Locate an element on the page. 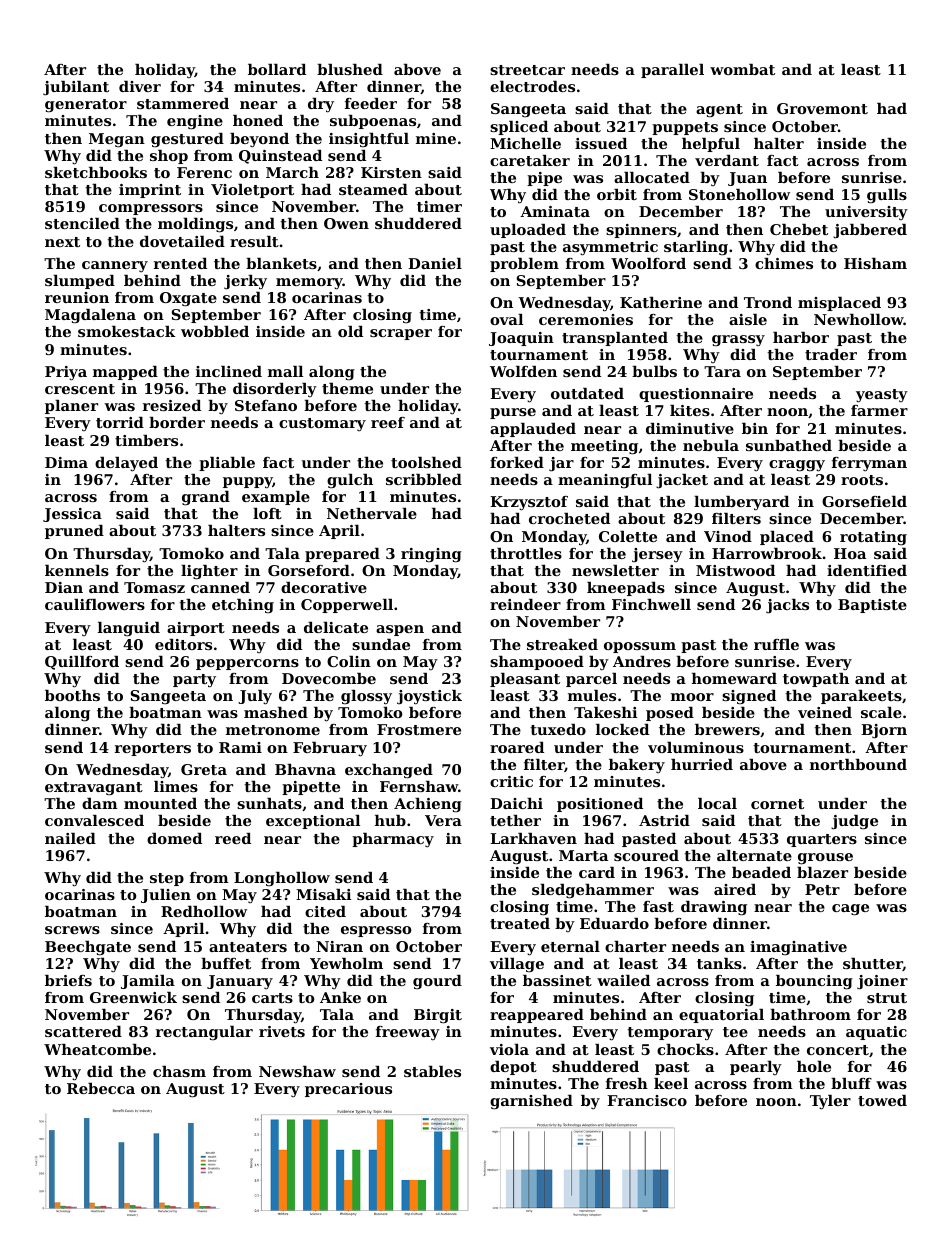 The height and width of the page is (1233, 952). scattered is located at coordinates (83, 1031).
